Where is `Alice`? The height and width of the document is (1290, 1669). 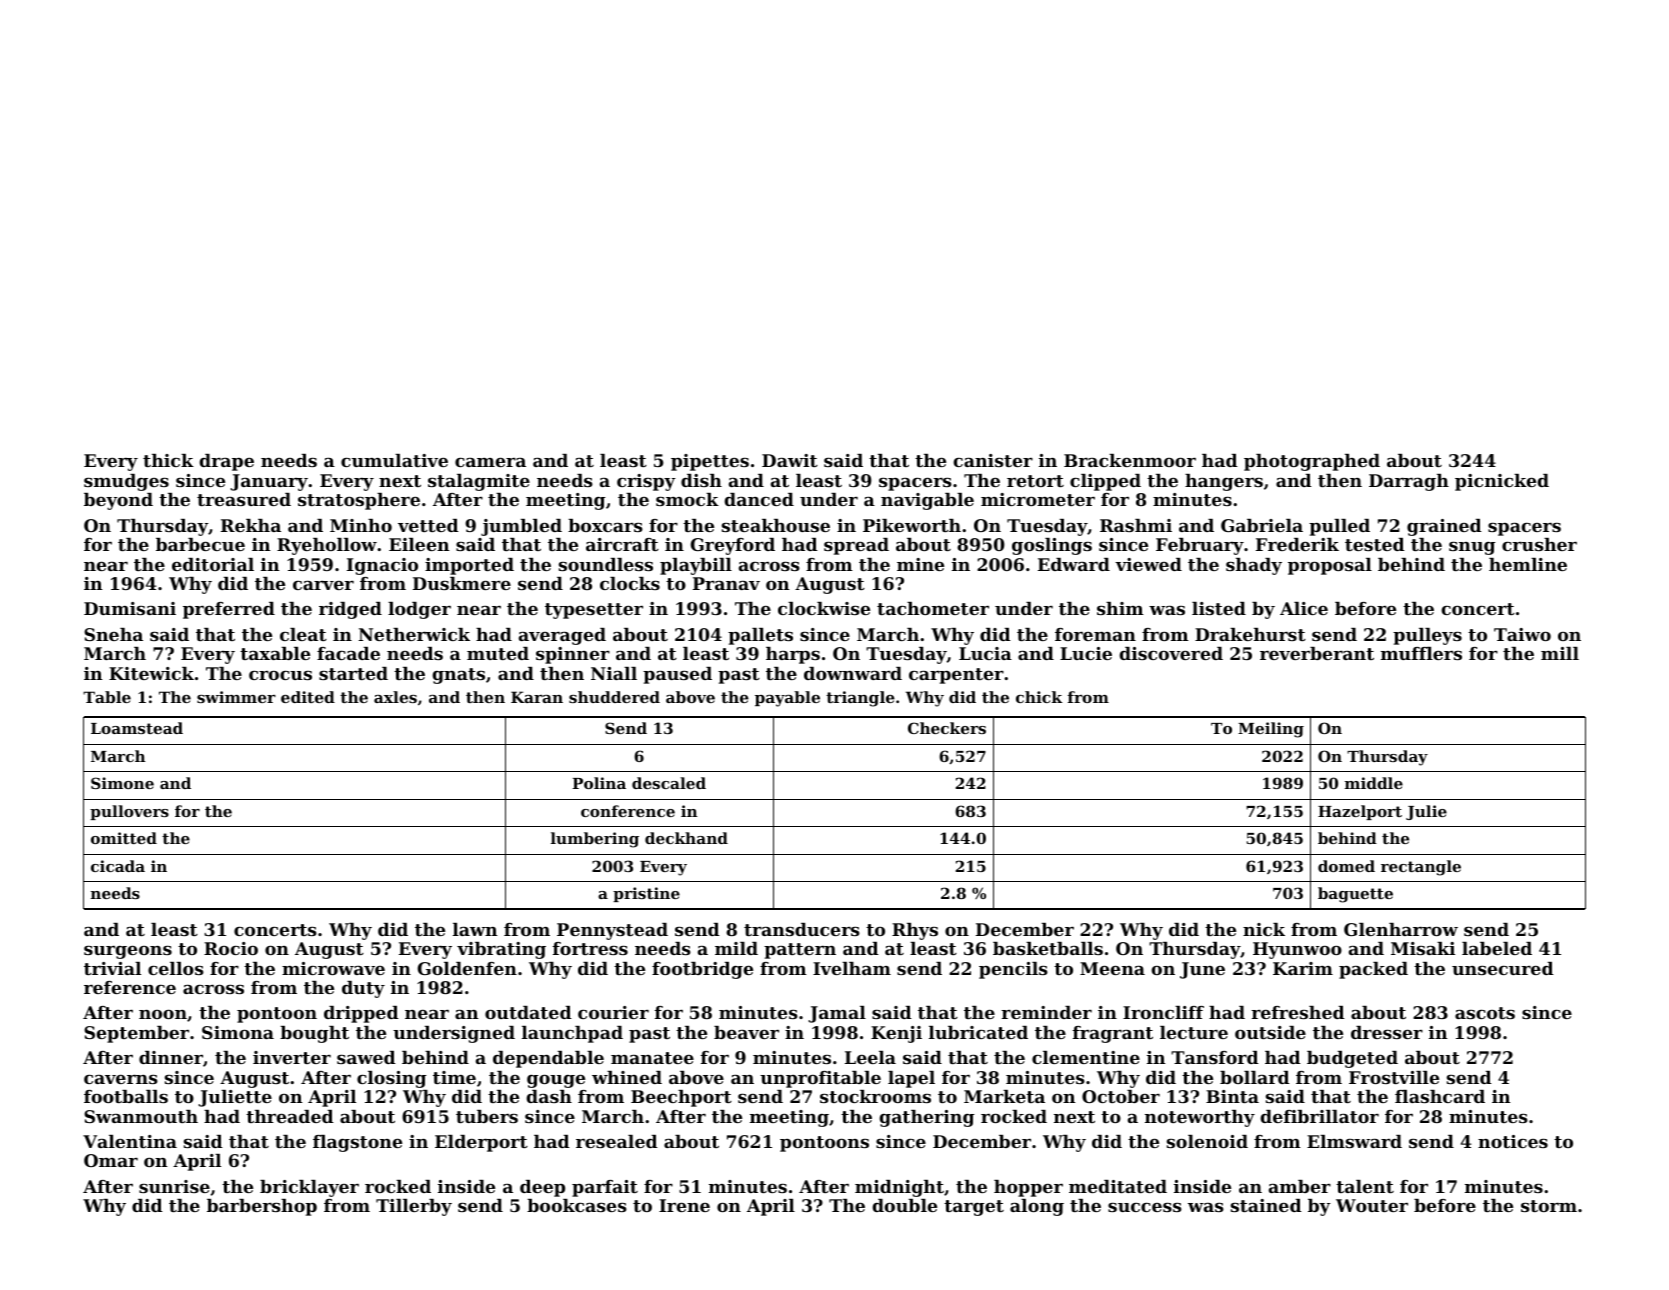 Alice is located at coordinates (1304, 608).
